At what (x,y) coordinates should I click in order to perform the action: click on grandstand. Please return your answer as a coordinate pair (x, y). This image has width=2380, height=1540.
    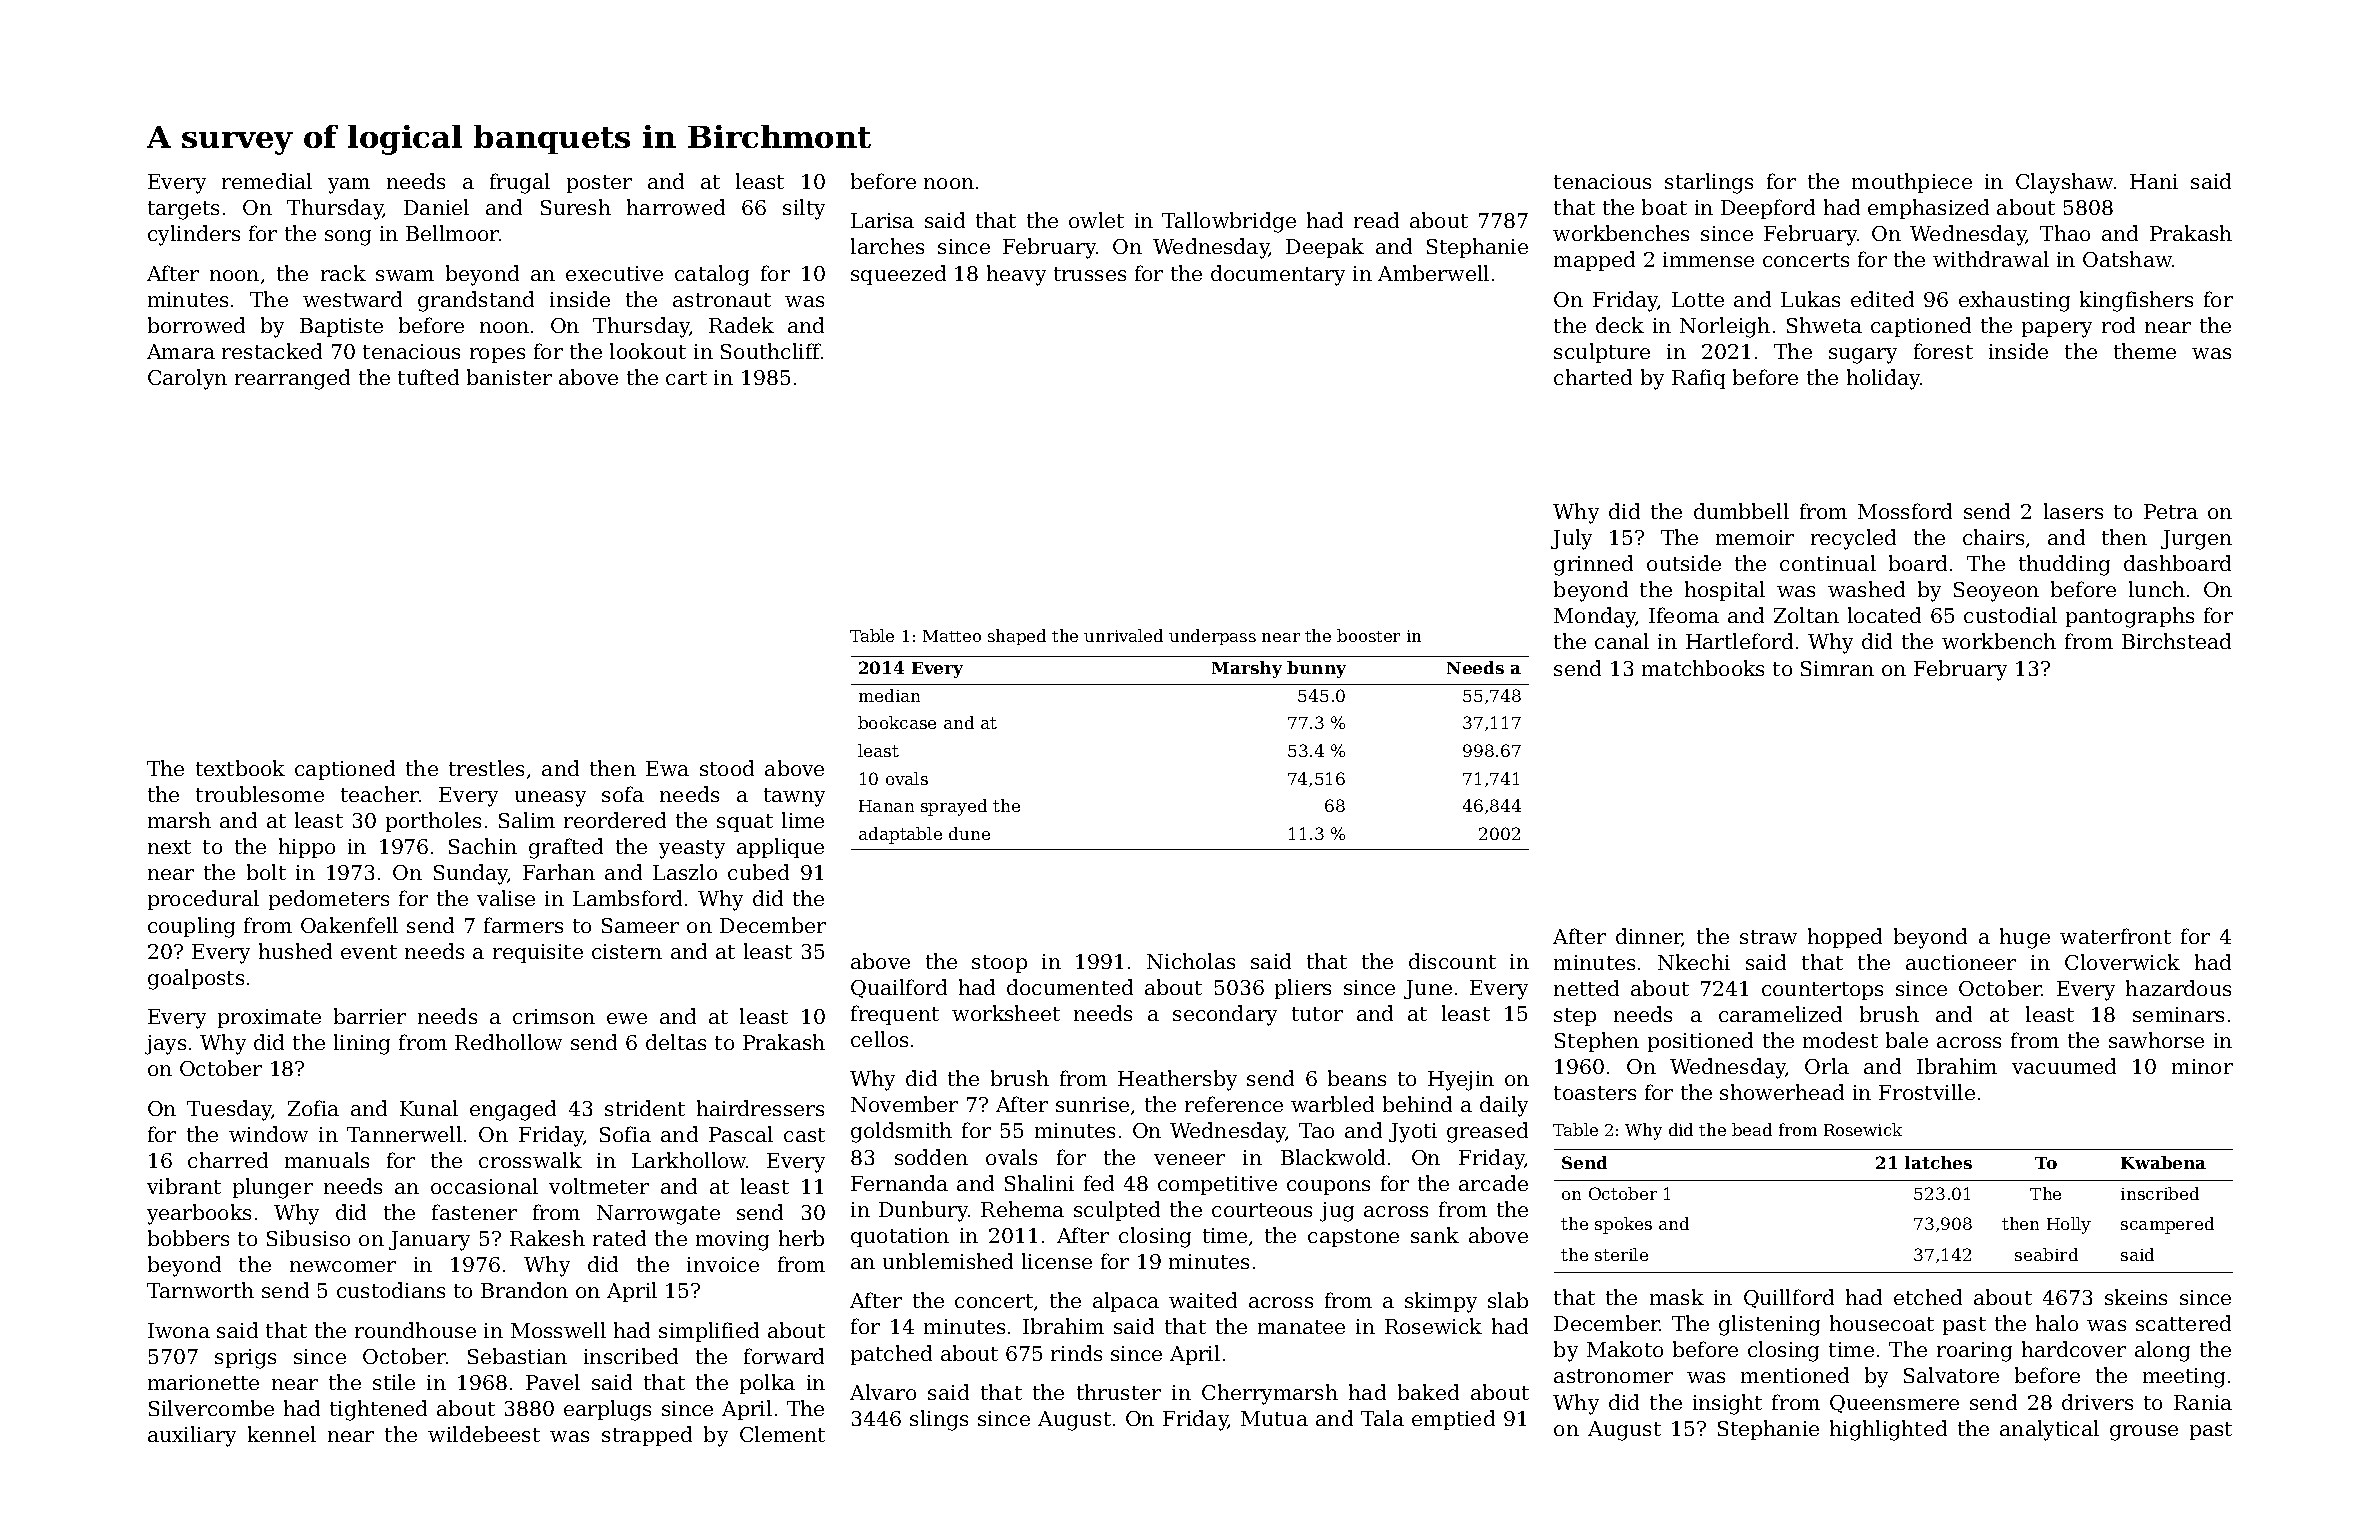
    Looking at the image, I should click on (476, 301).
